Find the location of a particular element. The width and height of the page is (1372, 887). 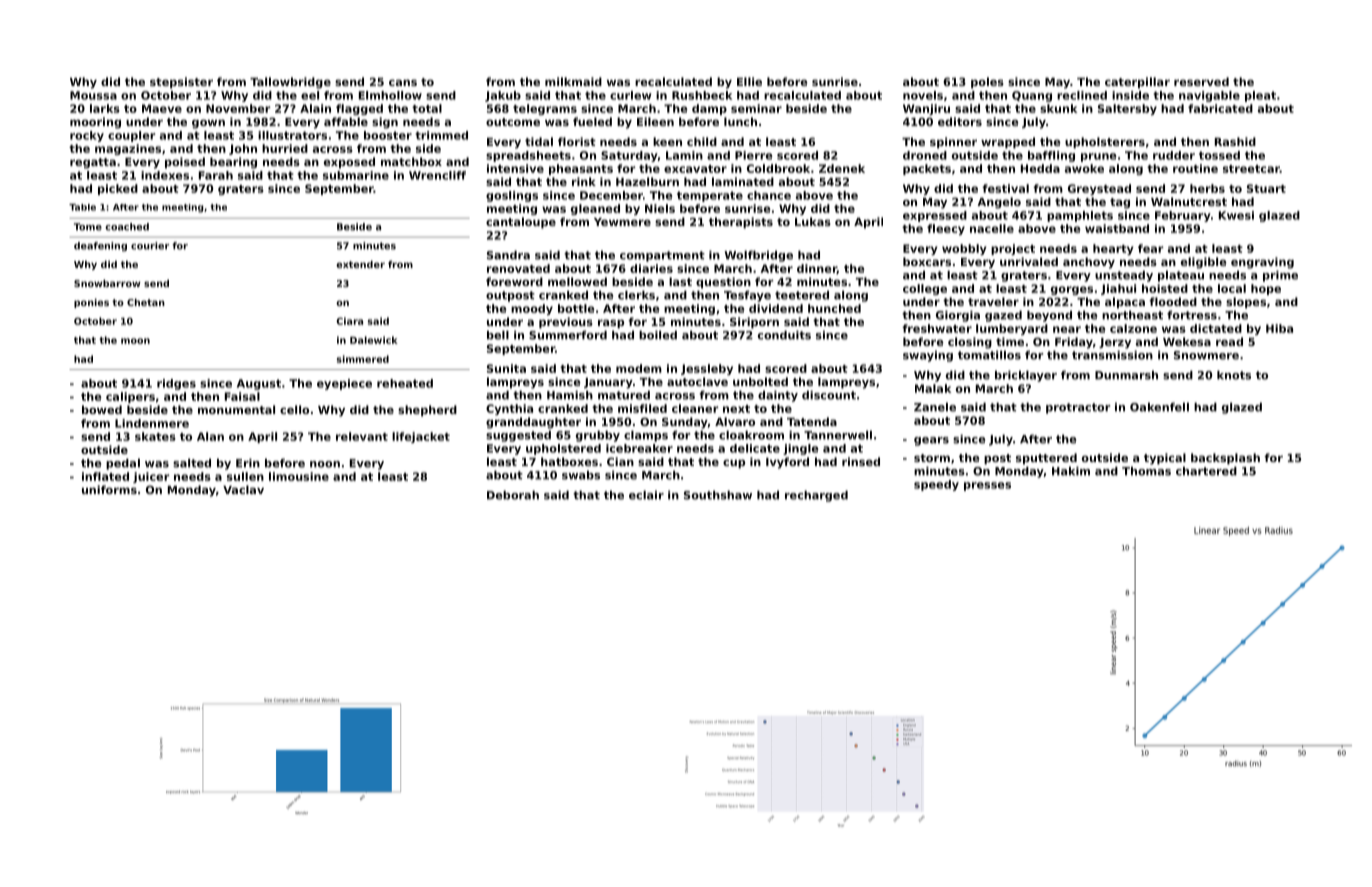

coupler is located at coordinates (131, 136).
